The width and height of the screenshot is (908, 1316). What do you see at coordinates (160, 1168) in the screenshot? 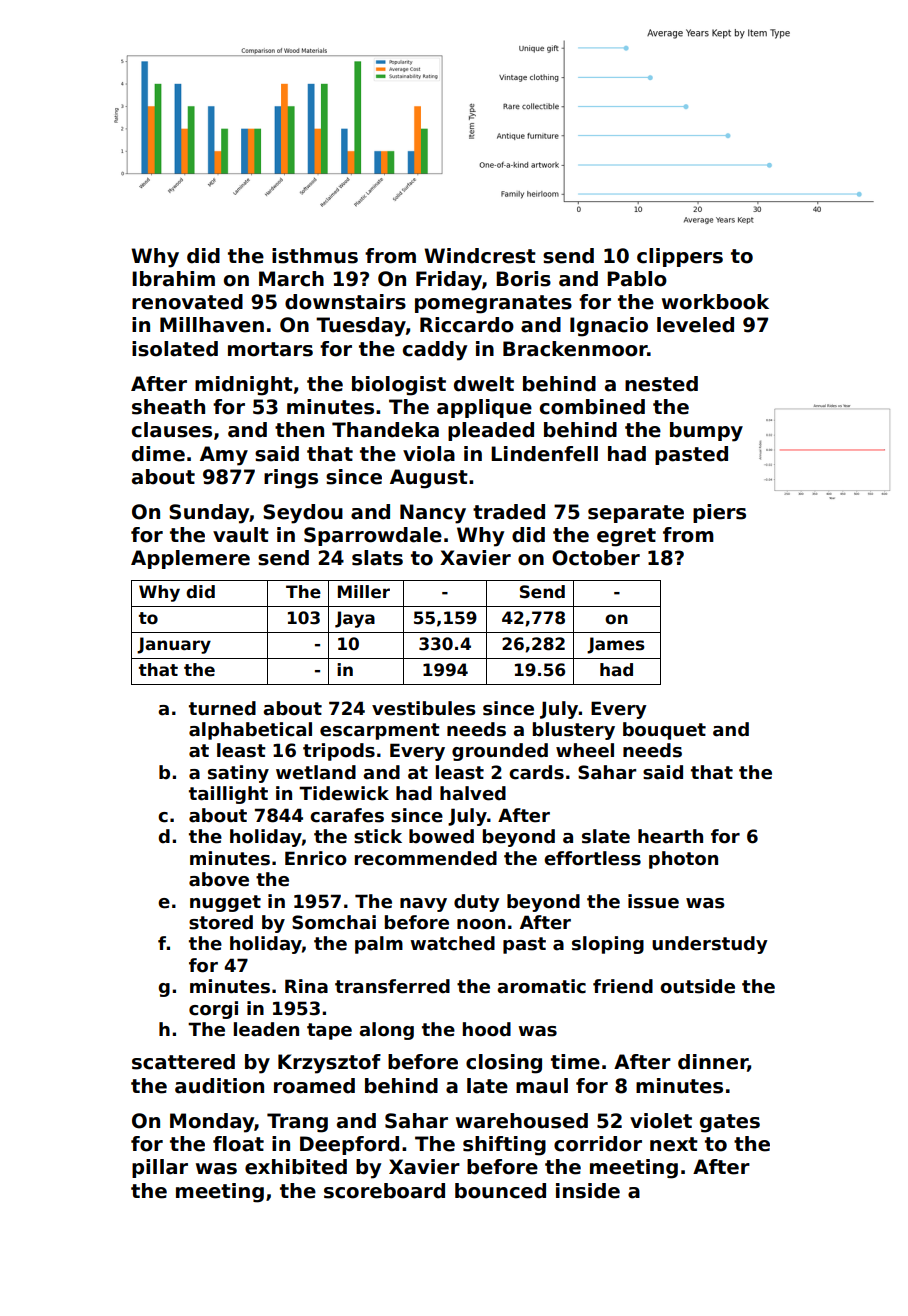
I see `pillar` at bounding box center [160, 1168].
